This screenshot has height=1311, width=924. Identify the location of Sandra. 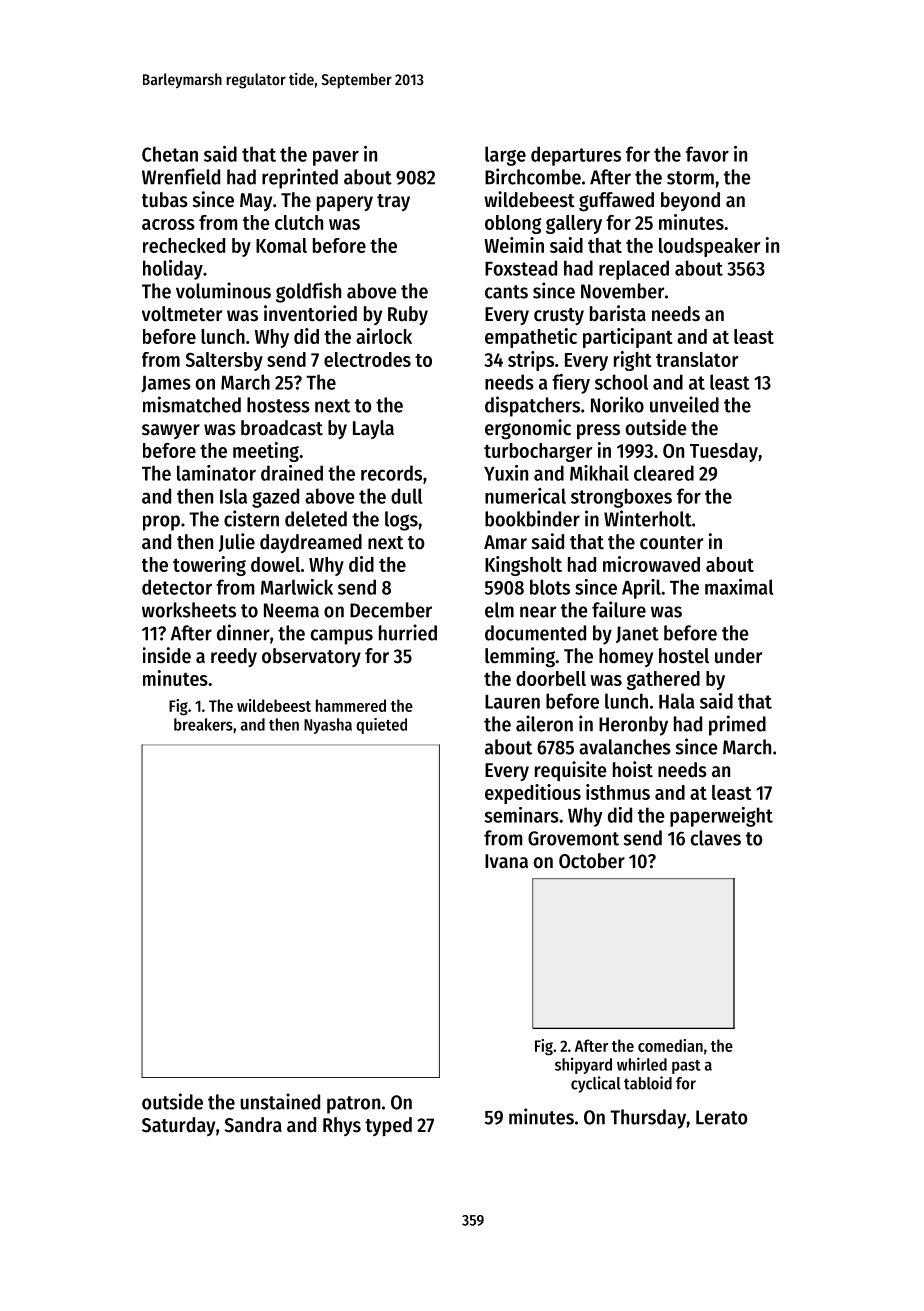
(253, 1125).
